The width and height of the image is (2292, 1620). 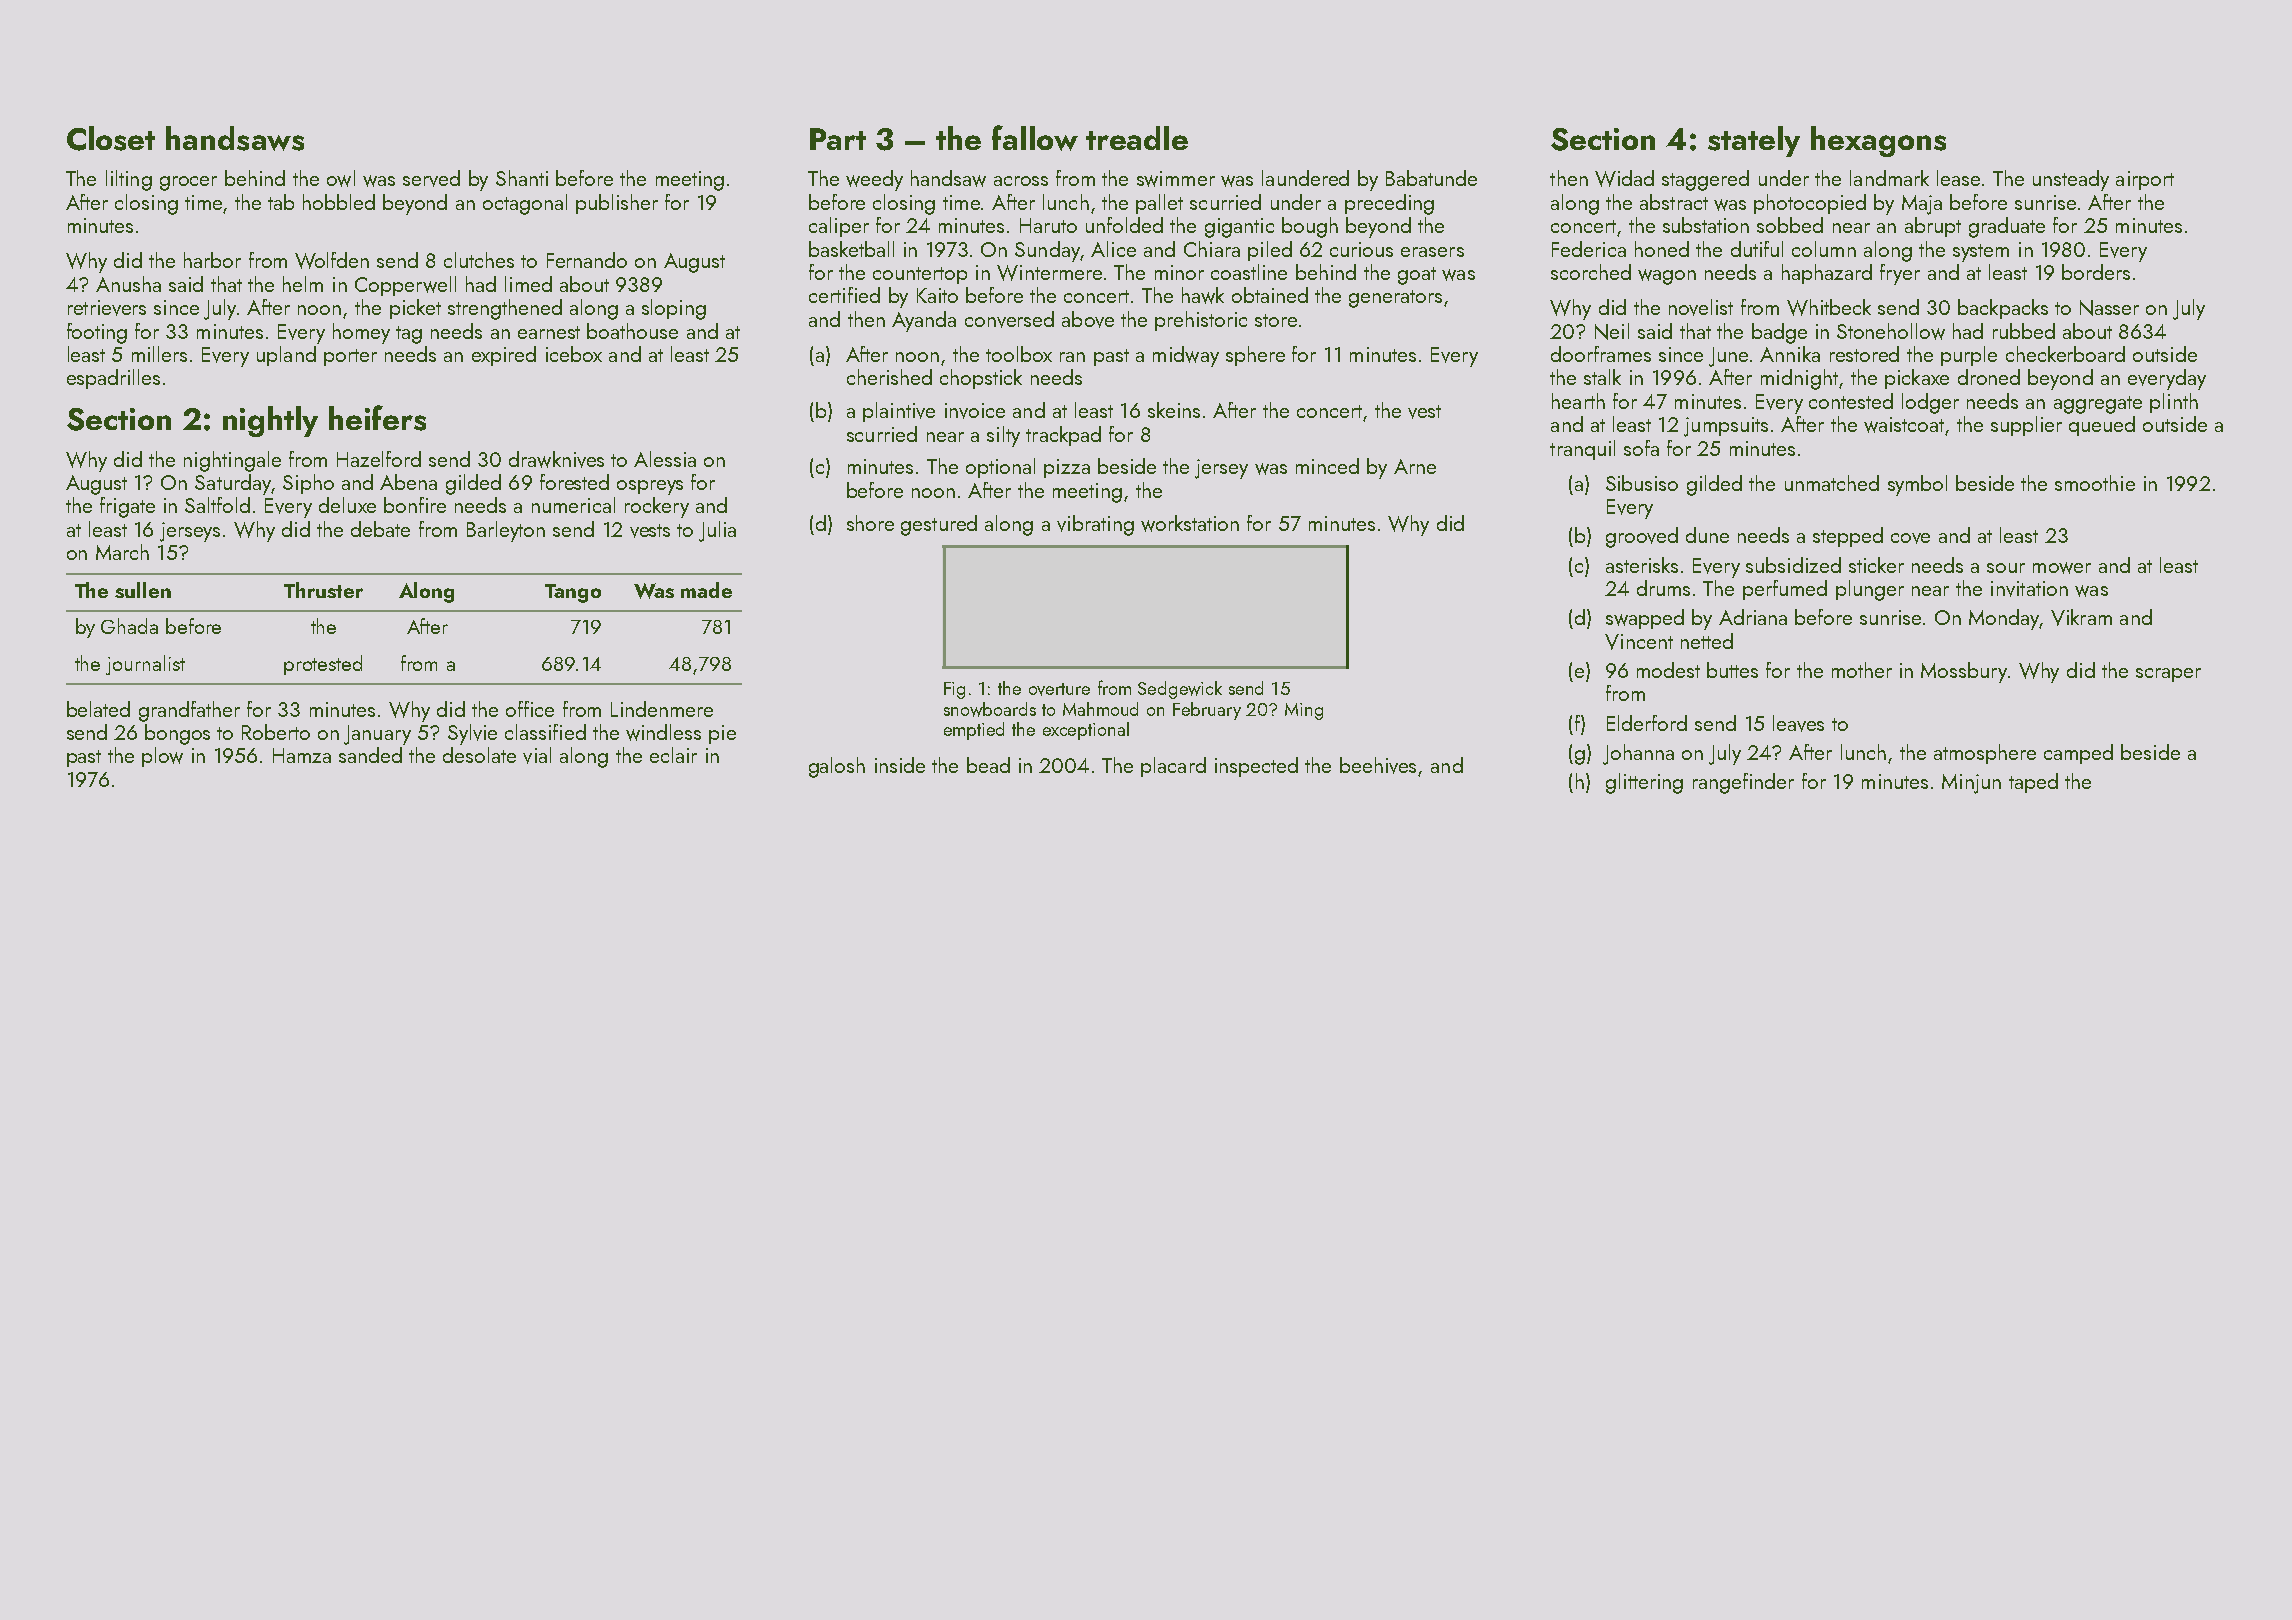 What do you see at coordinates (232, 461) in the image?
I see `nightingale` at bounding box center [232, 461].
